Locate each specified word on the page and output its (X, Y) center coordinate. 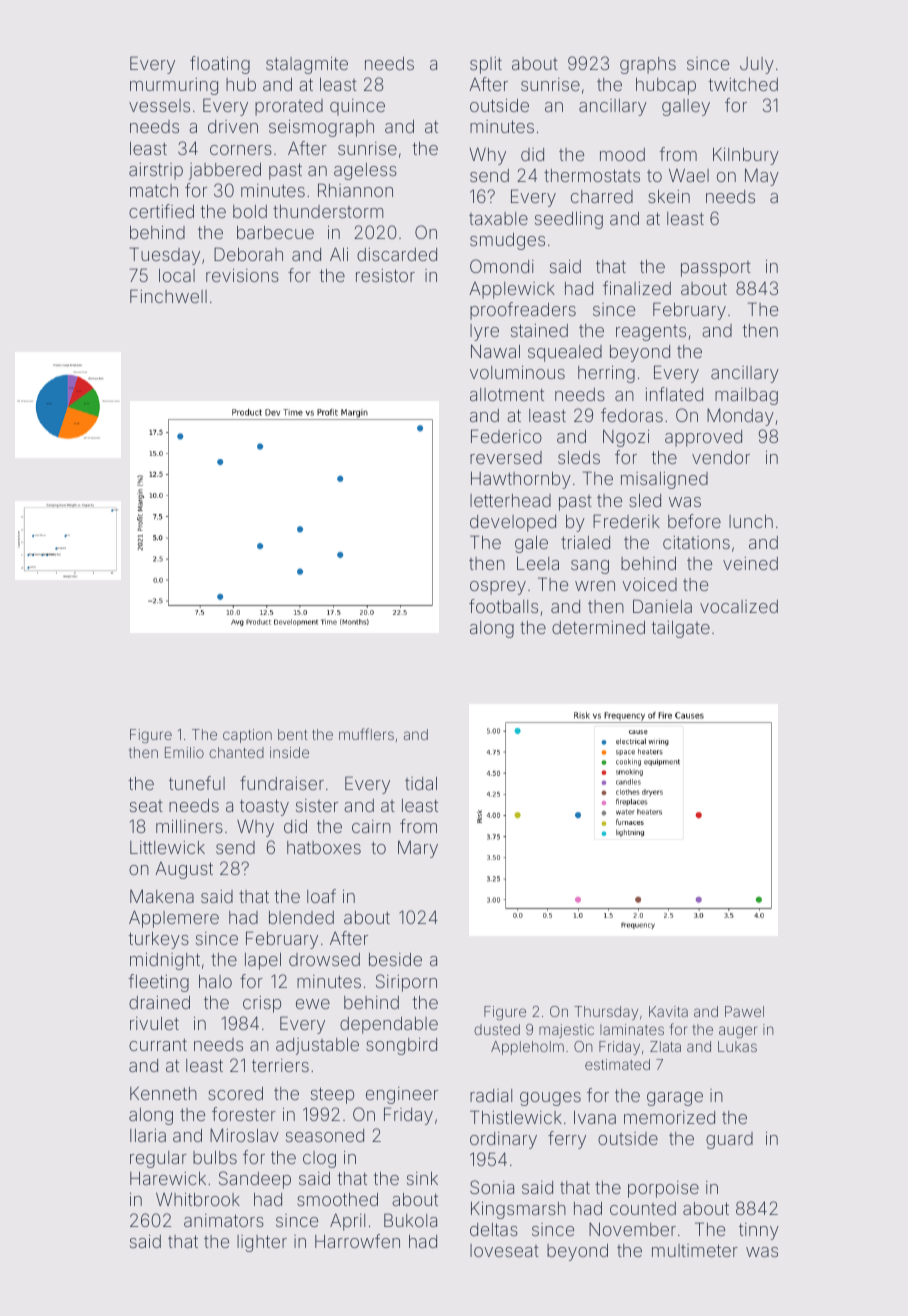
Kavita (668, 1011)
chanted (236, 752)
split (486, 65)
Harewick (168, 1178)
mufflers (366, 734)
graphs (648, 65)
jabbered (225, 171)
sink (422, 1178)
